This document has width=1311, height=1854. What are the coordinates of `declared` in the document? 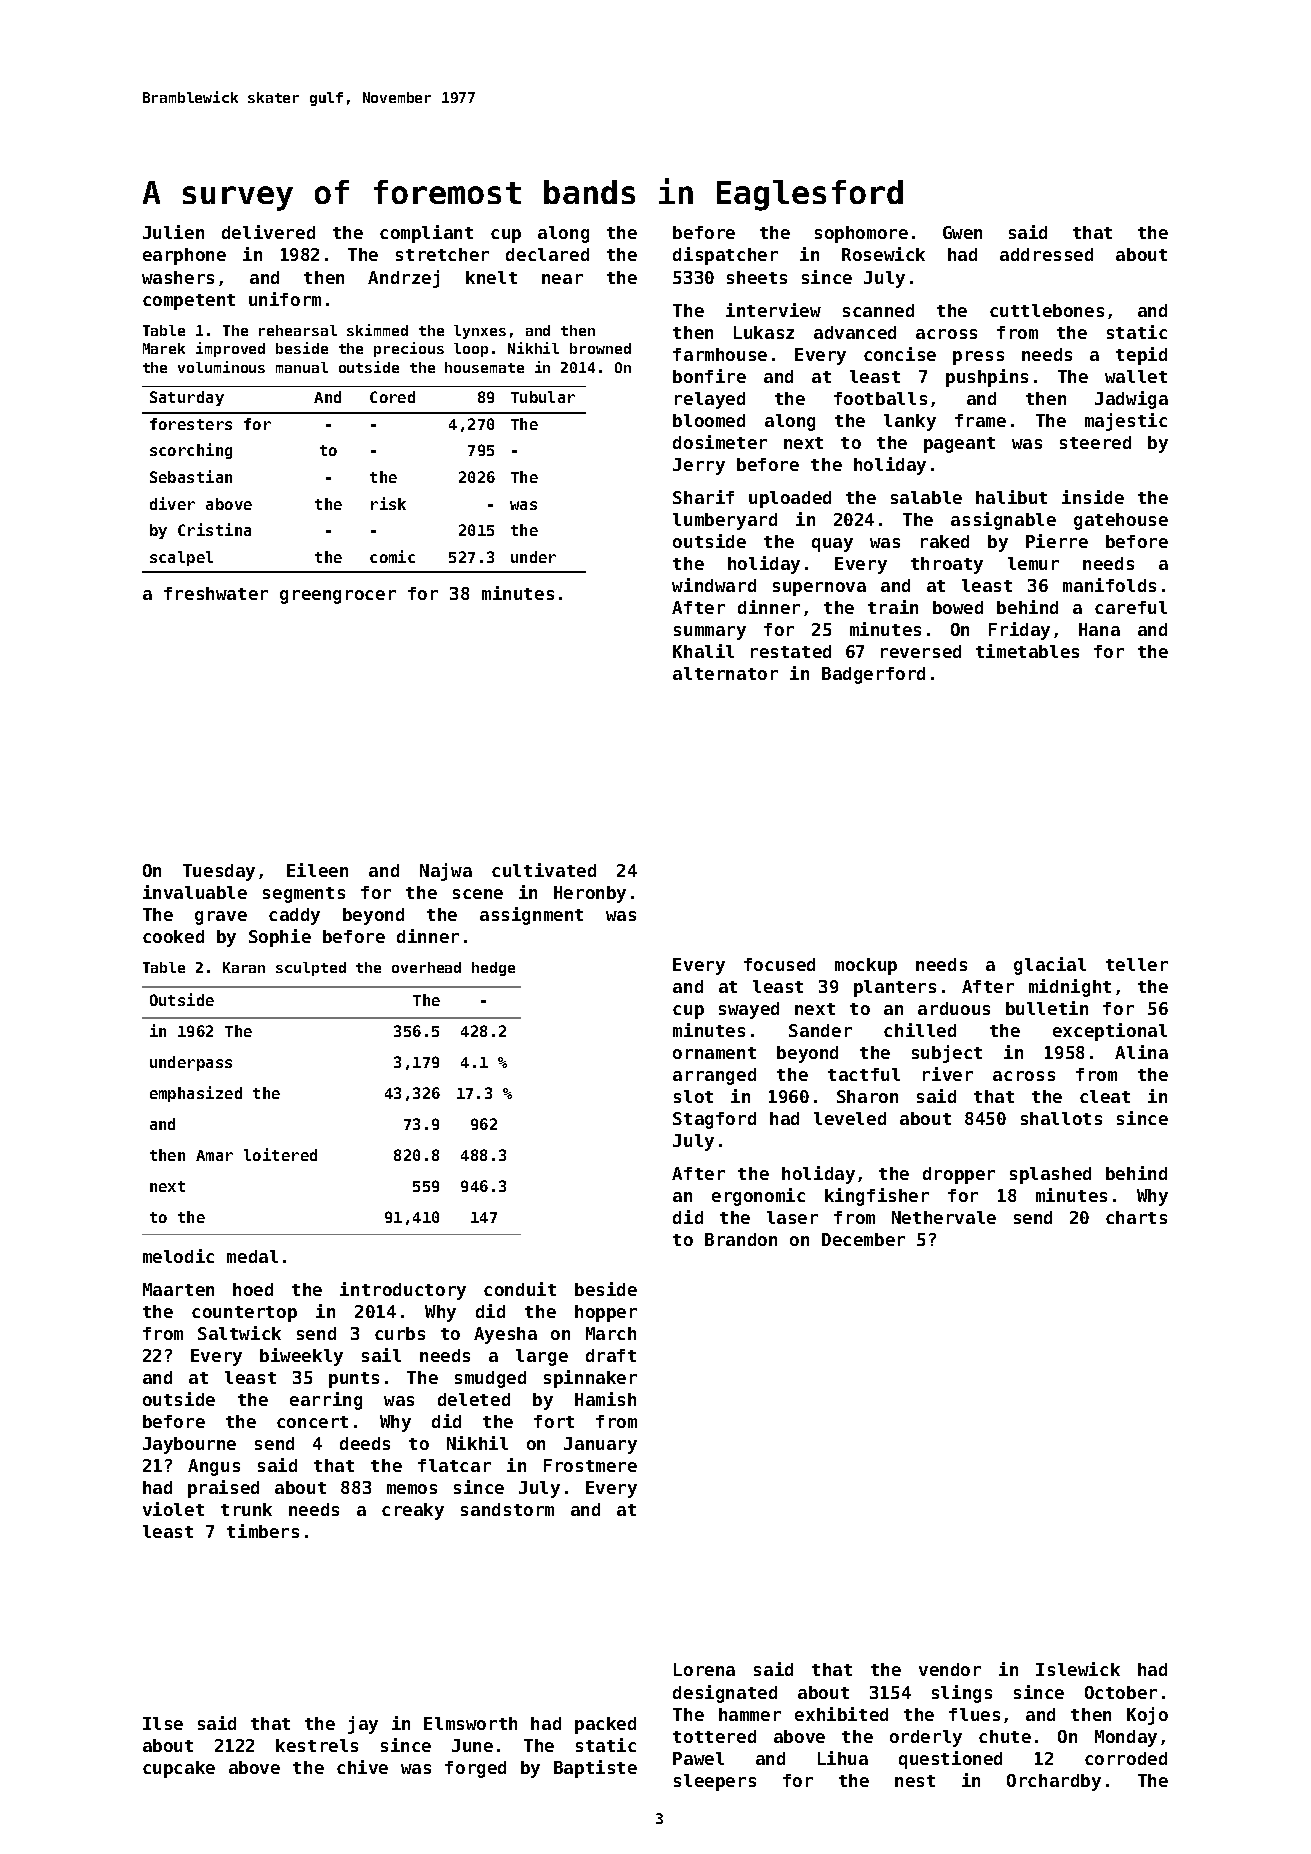 It's located at (547, 254).
